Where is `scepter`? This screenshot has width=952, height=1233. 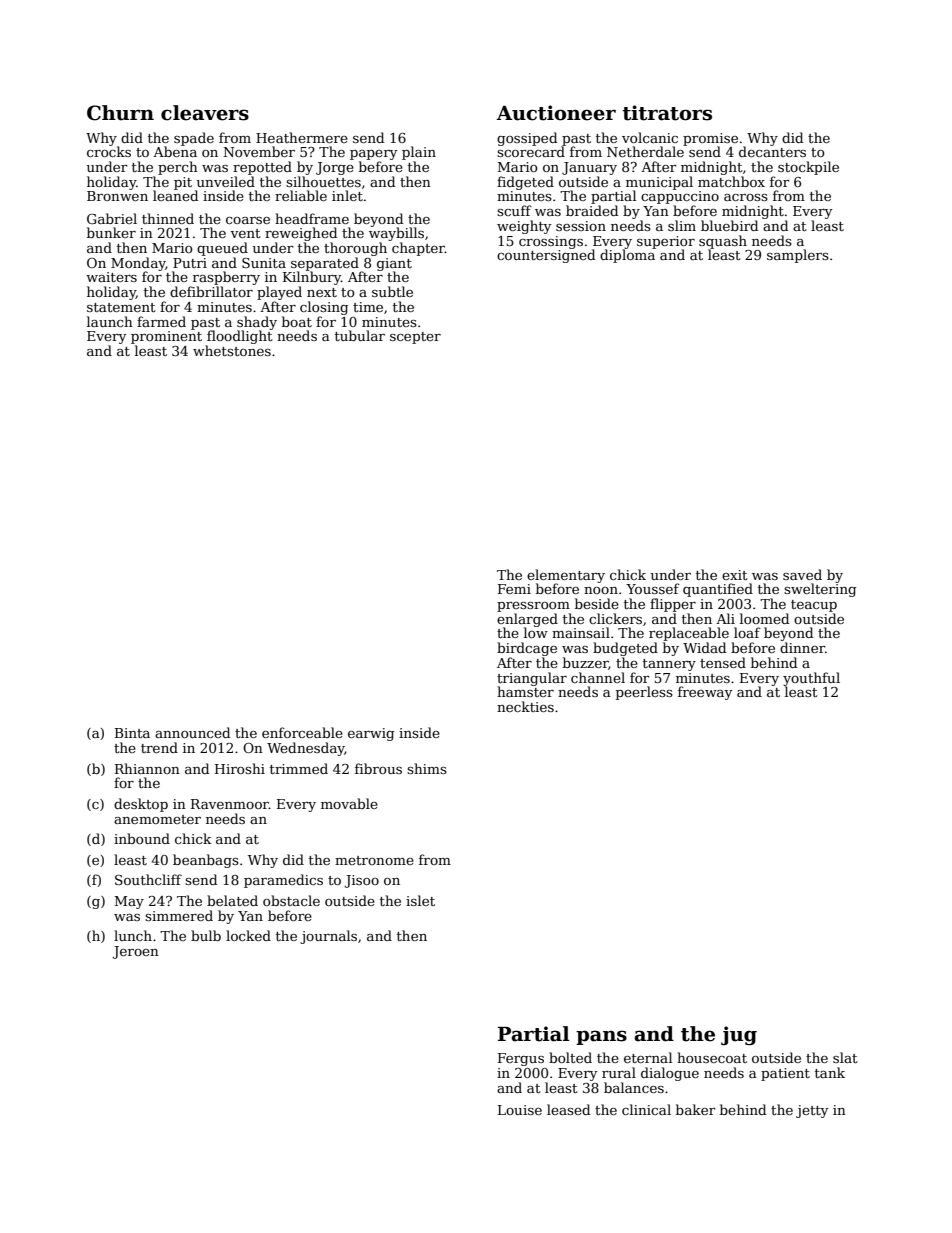
scepter is located at coordinates (415, 338).
